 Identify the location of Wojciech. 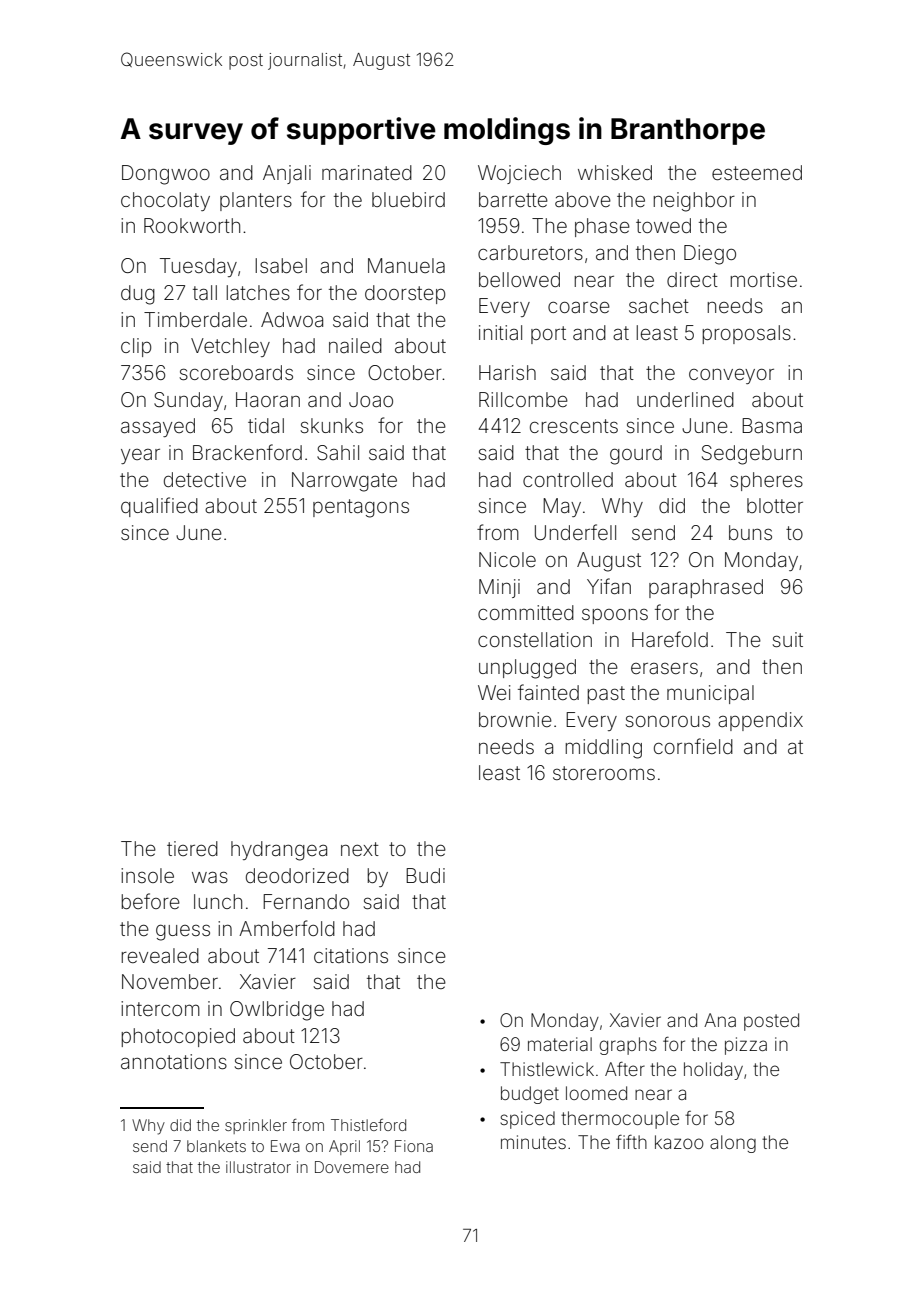
(519, 174).
